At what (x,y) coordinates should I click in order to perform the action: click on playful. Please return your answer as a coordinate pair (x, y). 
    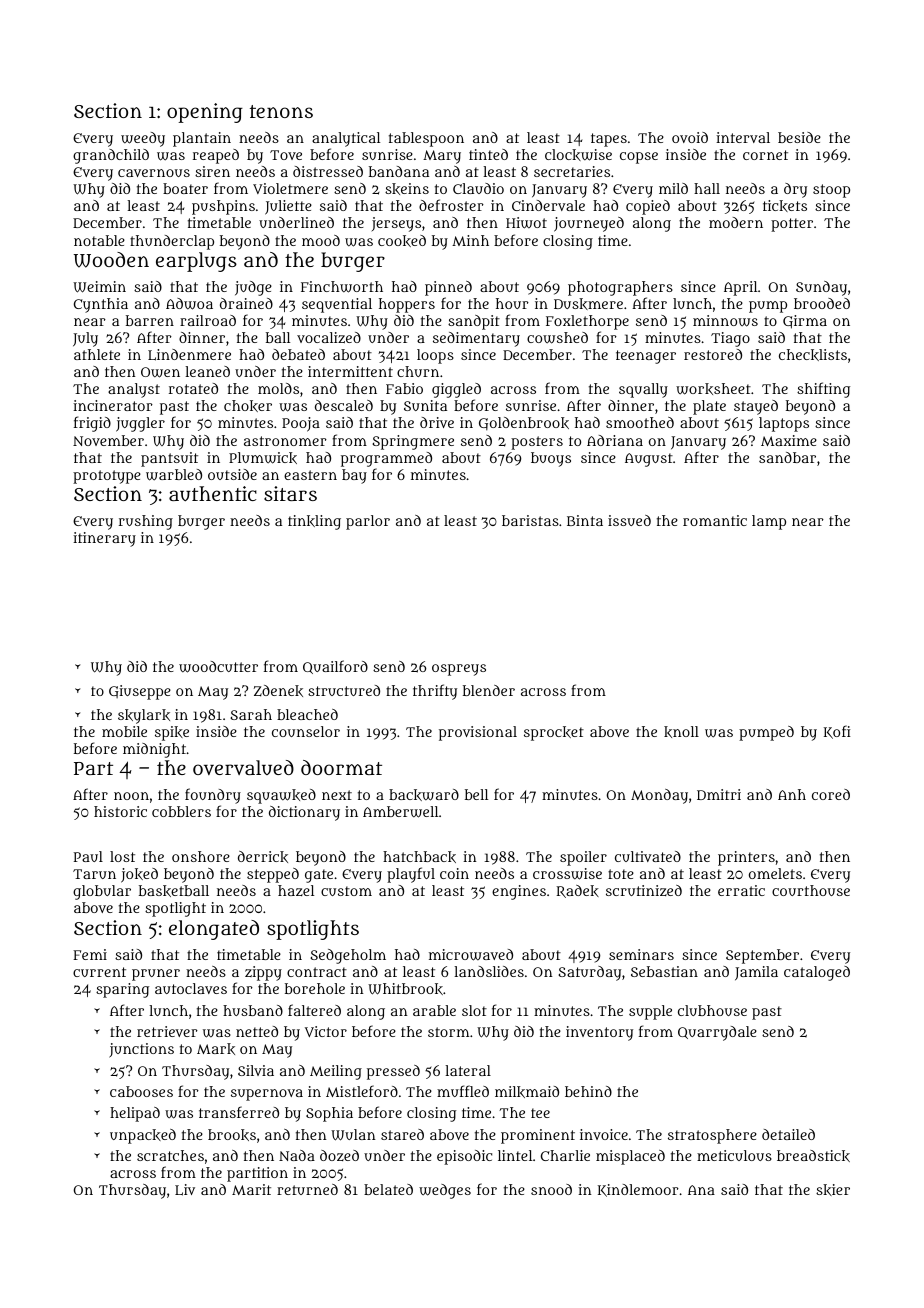
    Looking at the image, I should click on (411, 875).
